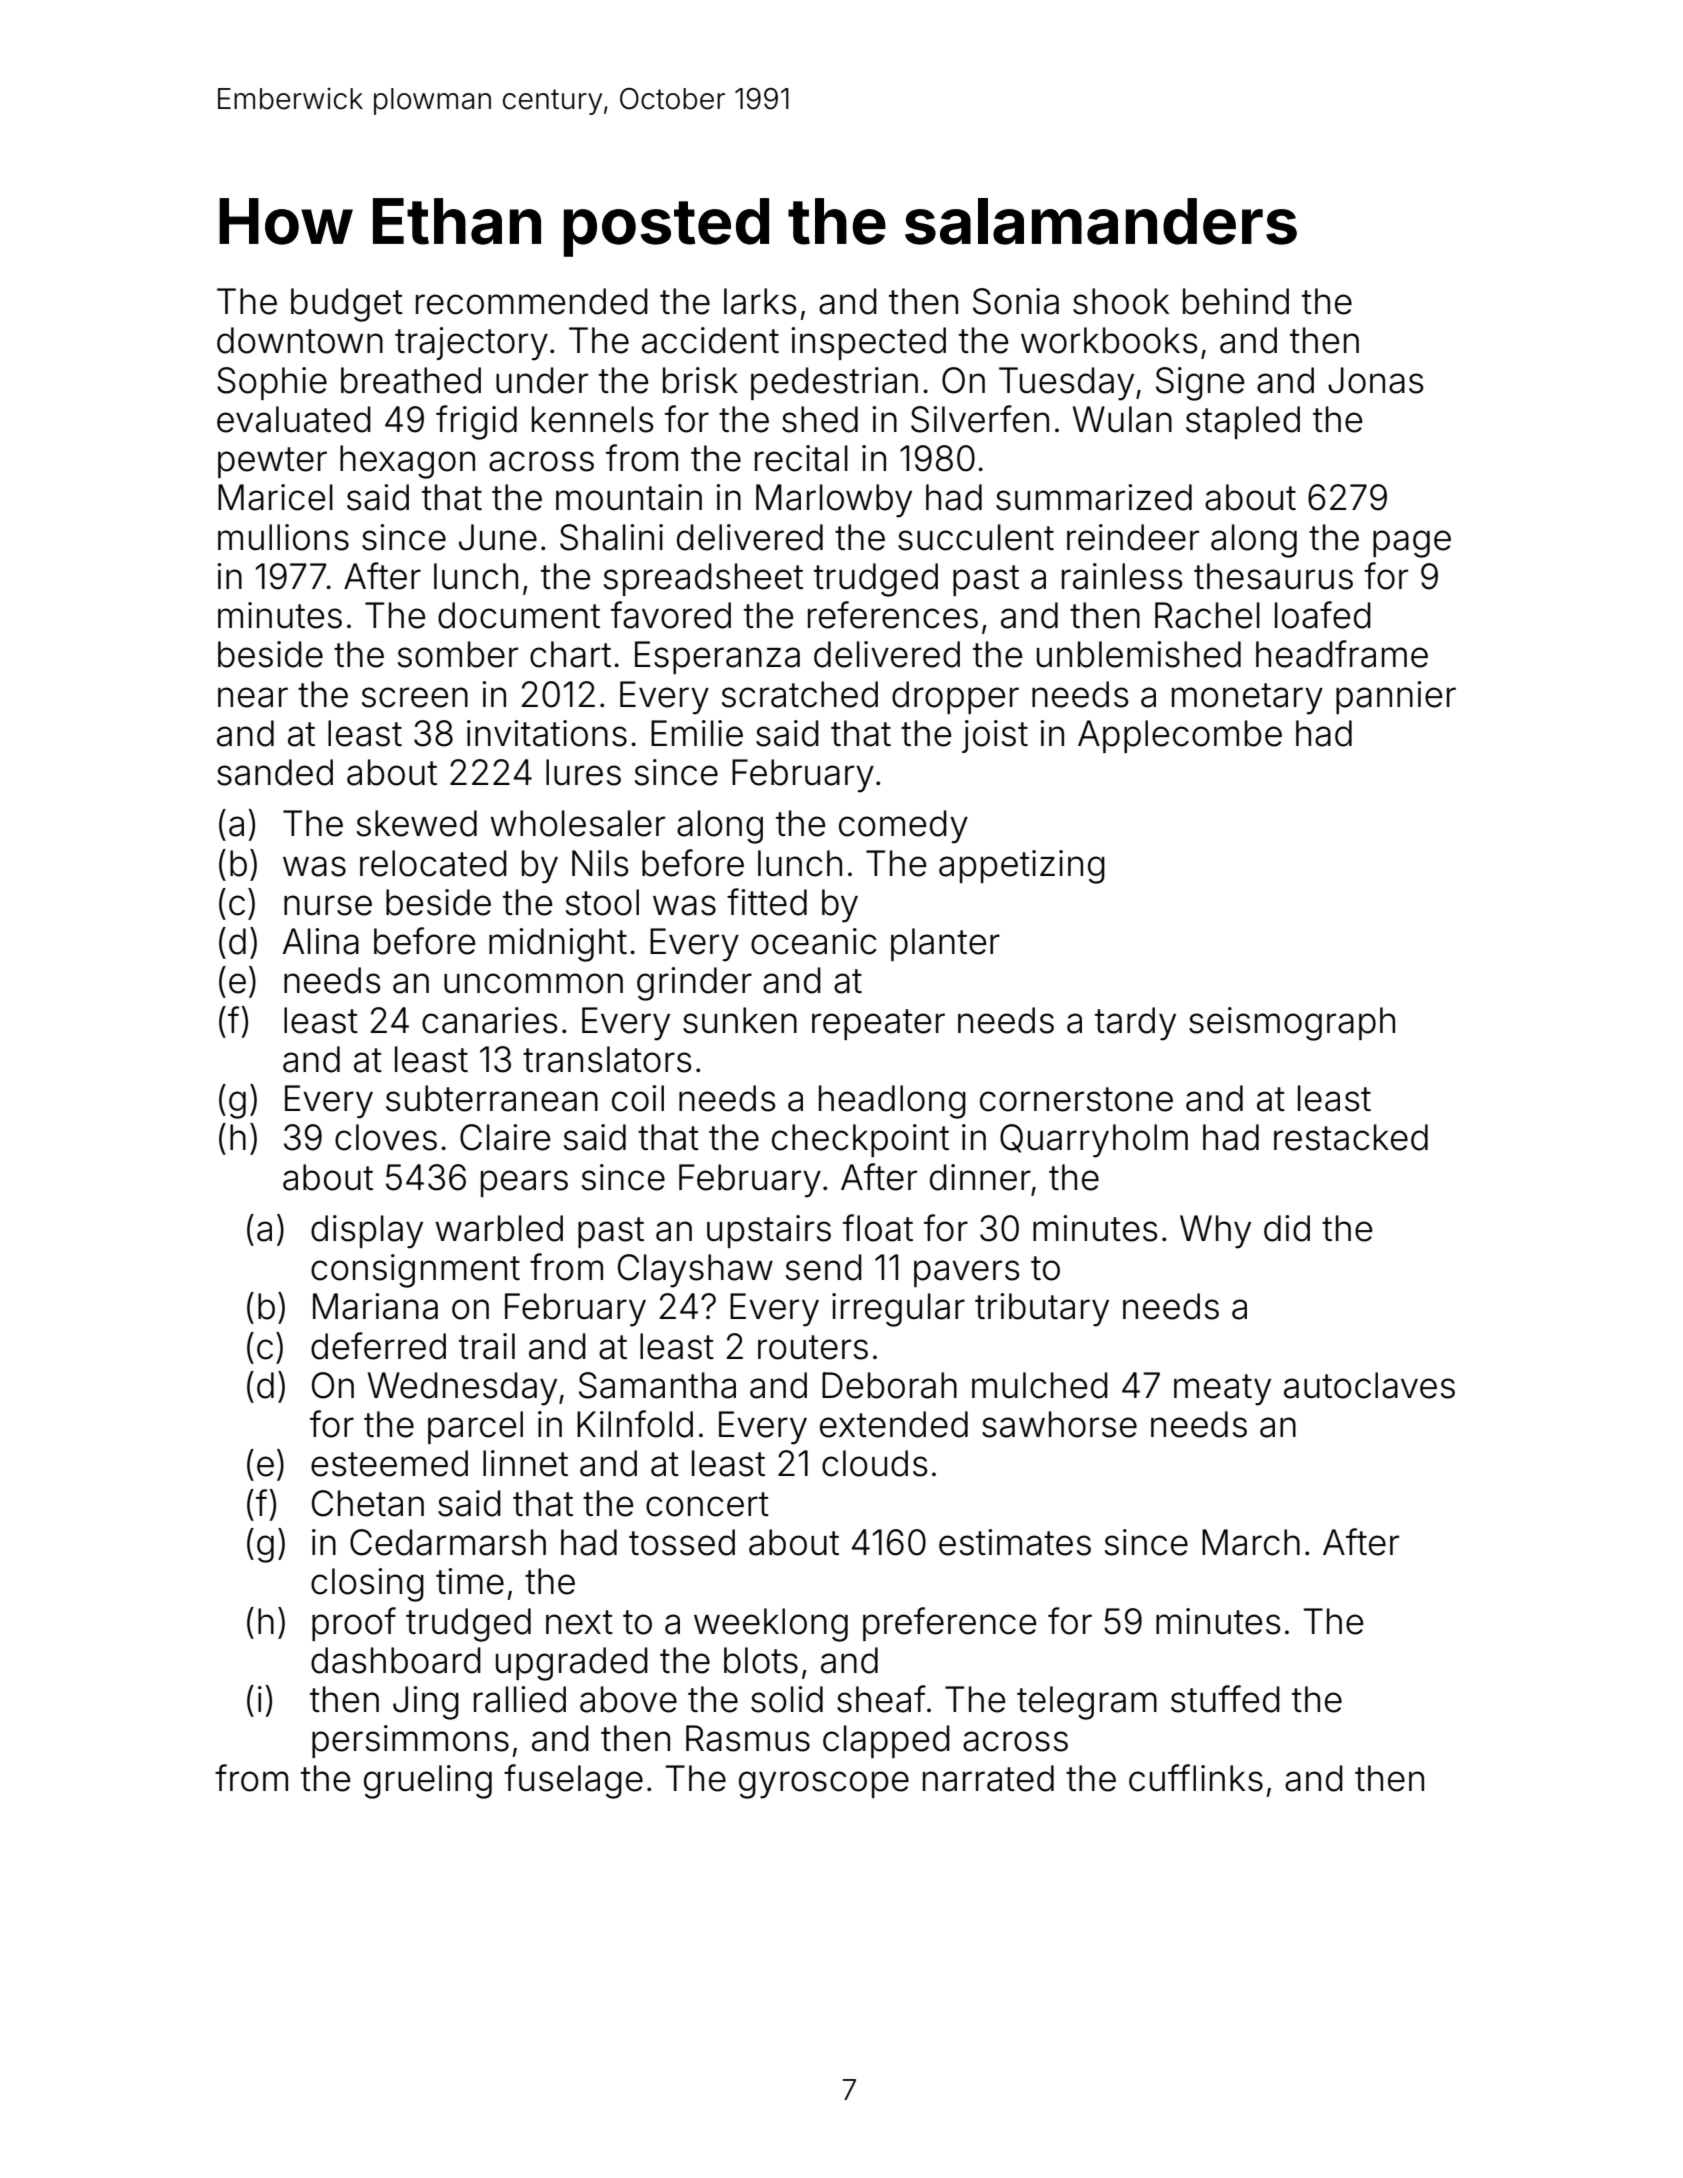  What do you see at coordinates (707, 1504) in the screenshot?
I see `concert` at bounding box center [707, 1504].
